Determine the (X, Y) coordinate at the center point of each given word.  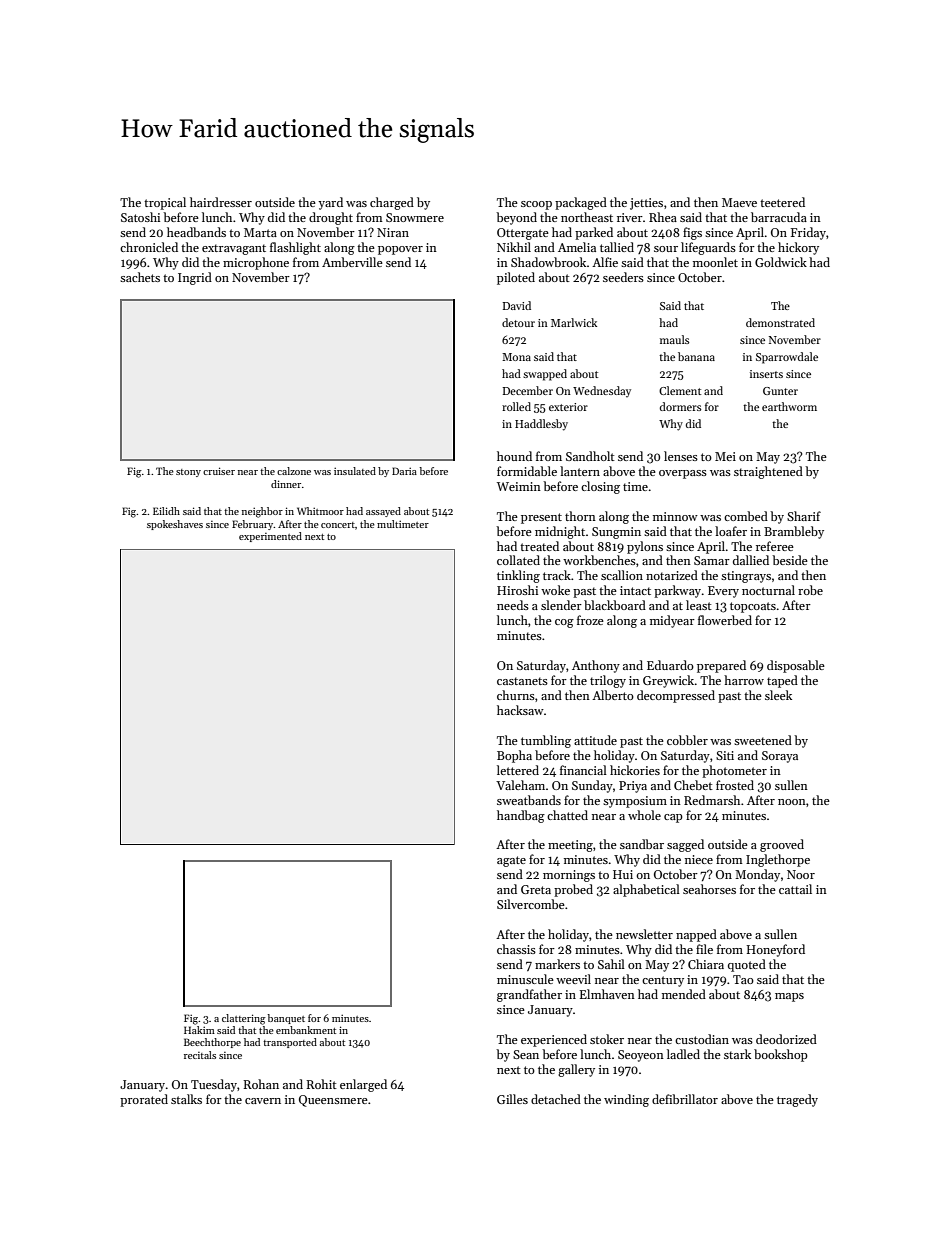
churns (516, 695)
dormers (680, 406)
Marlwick (574, 322)
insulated (355, 471)
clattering (244, 1019)
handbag (521, 816)
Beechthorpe (212, 1043)
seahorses (709, 889)
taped (782, 681)
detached (556, 1099)
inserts (766, 374)
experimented (270, 537)
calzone (294, 471)
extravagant (234, 249)
